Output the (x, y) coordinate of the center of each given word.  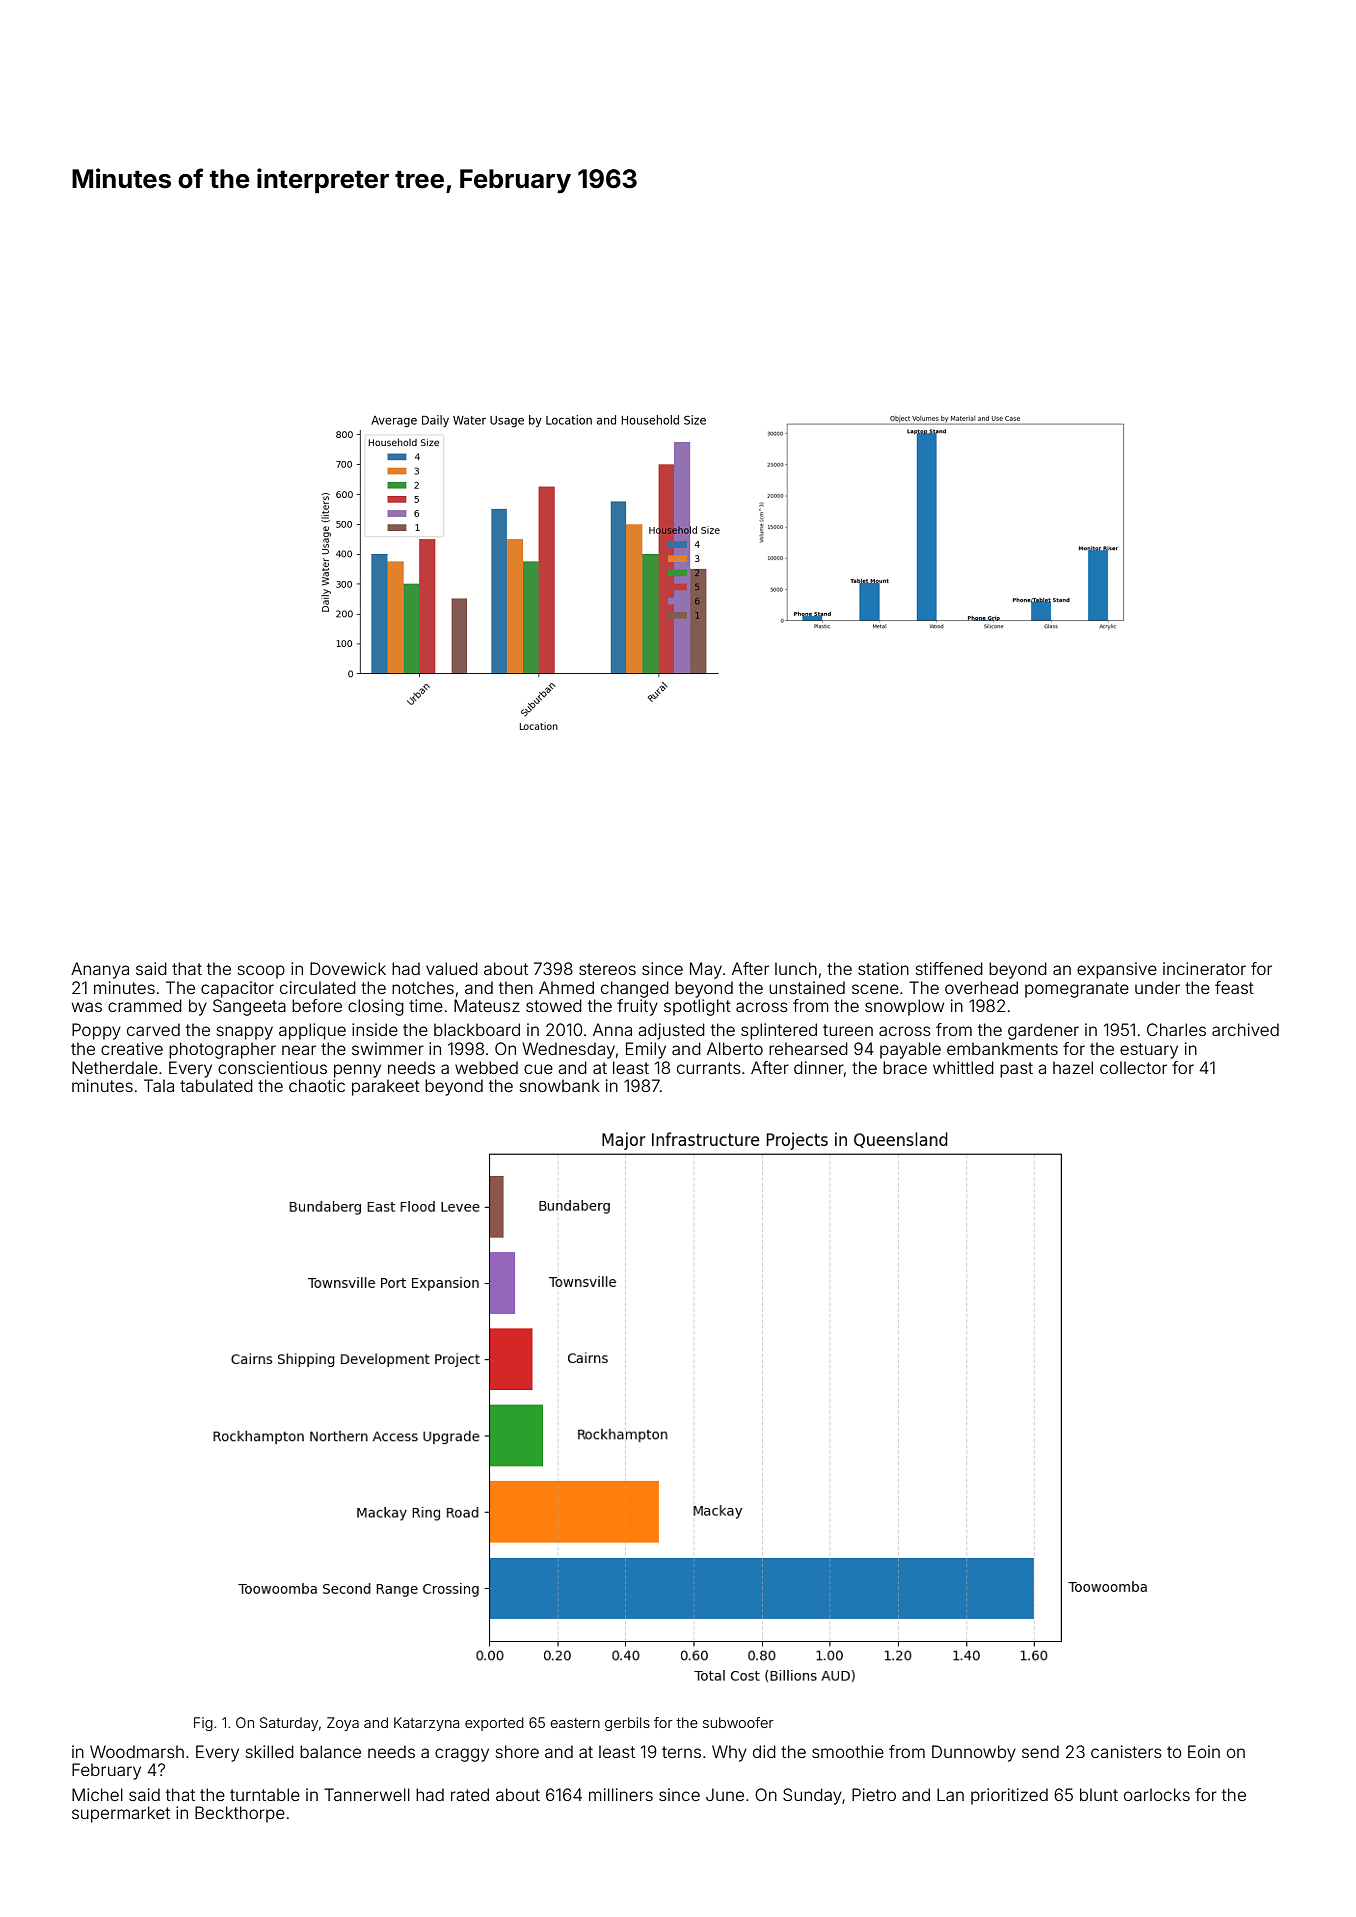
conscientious (272, 1067)
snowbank (560, 1085)
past (1016, 1070)
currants (709, 1068)
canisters (1126, 1751)
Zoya (343, 1724)
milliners (621, 1794)
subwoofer (738, 1722)
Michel (97, 1794)
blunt (1099, 1794)
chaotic (317, 1085)
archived (1245, 1029)
